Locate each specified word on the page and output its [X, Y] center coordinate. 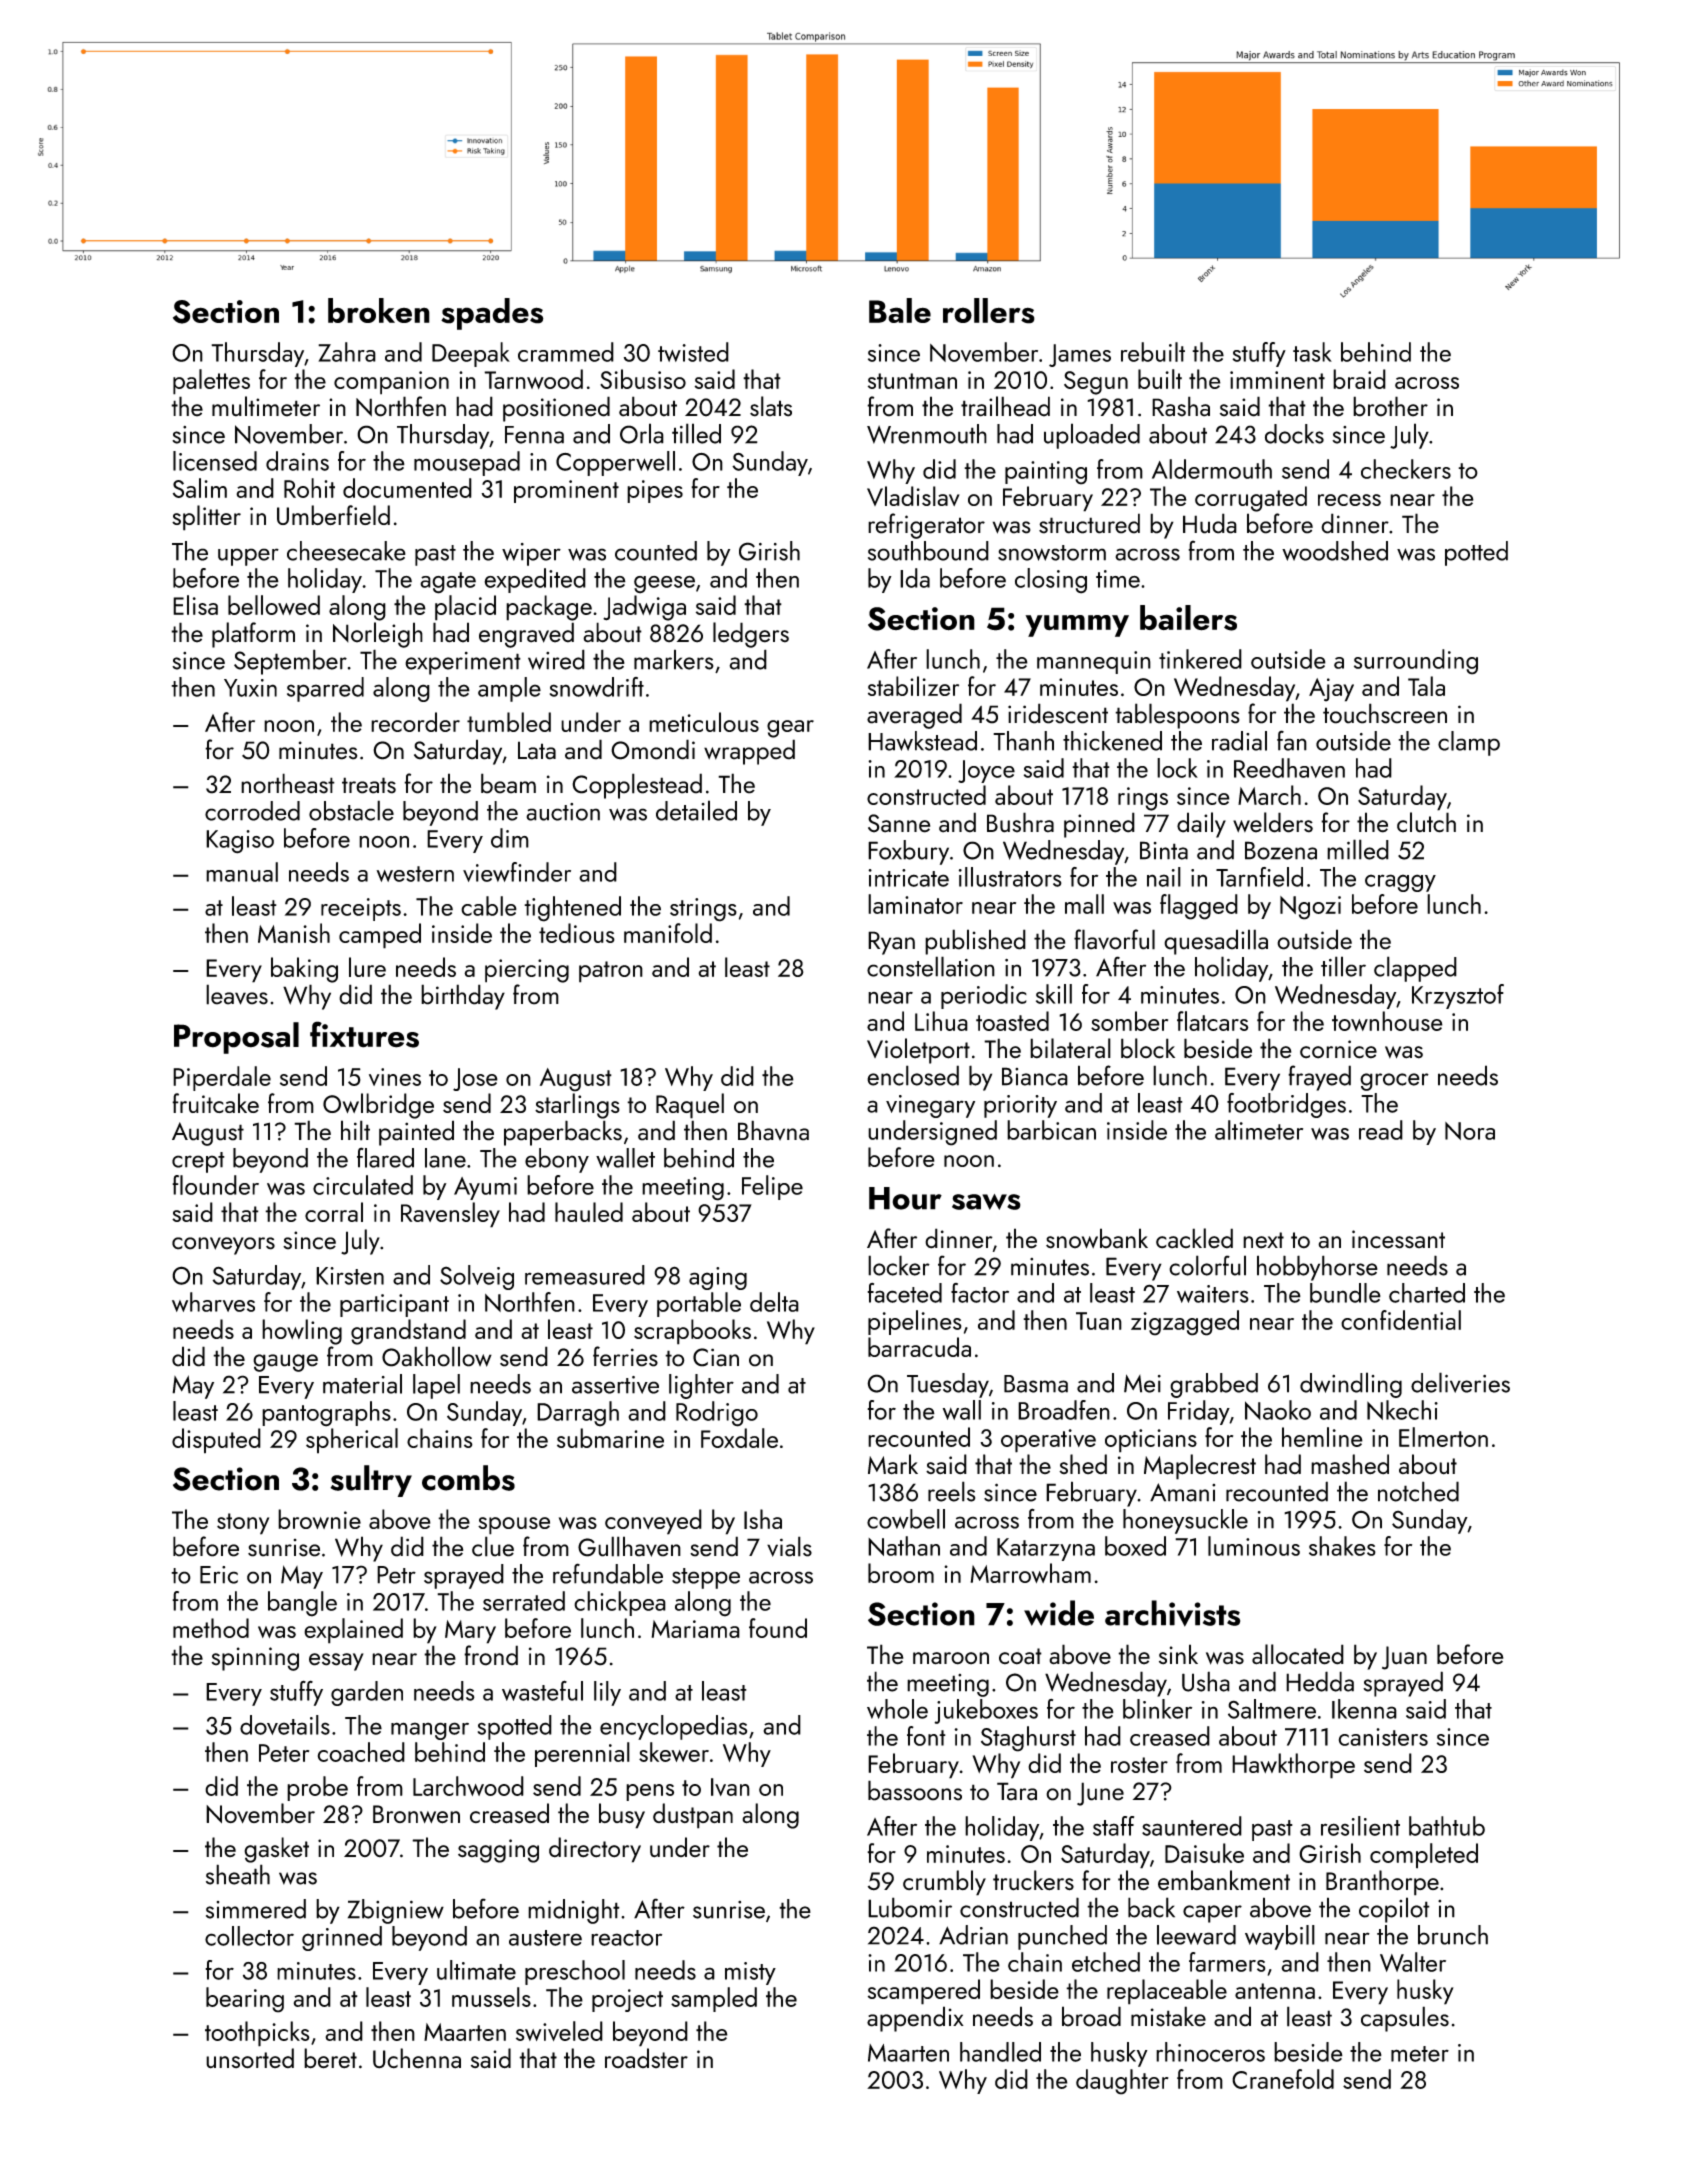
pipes [655, 491]
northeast [288, 783]
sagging [498, 1851]
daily [1201, 825]
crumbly [944, 1883]
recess [1349, 500]
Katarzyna [1046, 1549]
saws [986, 1202]
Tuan [1099, 1321]
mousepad [467, 463]
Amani [1182, 1492]
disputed [216, 1441]
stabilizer [913, 686]
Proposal [236, 1038]
